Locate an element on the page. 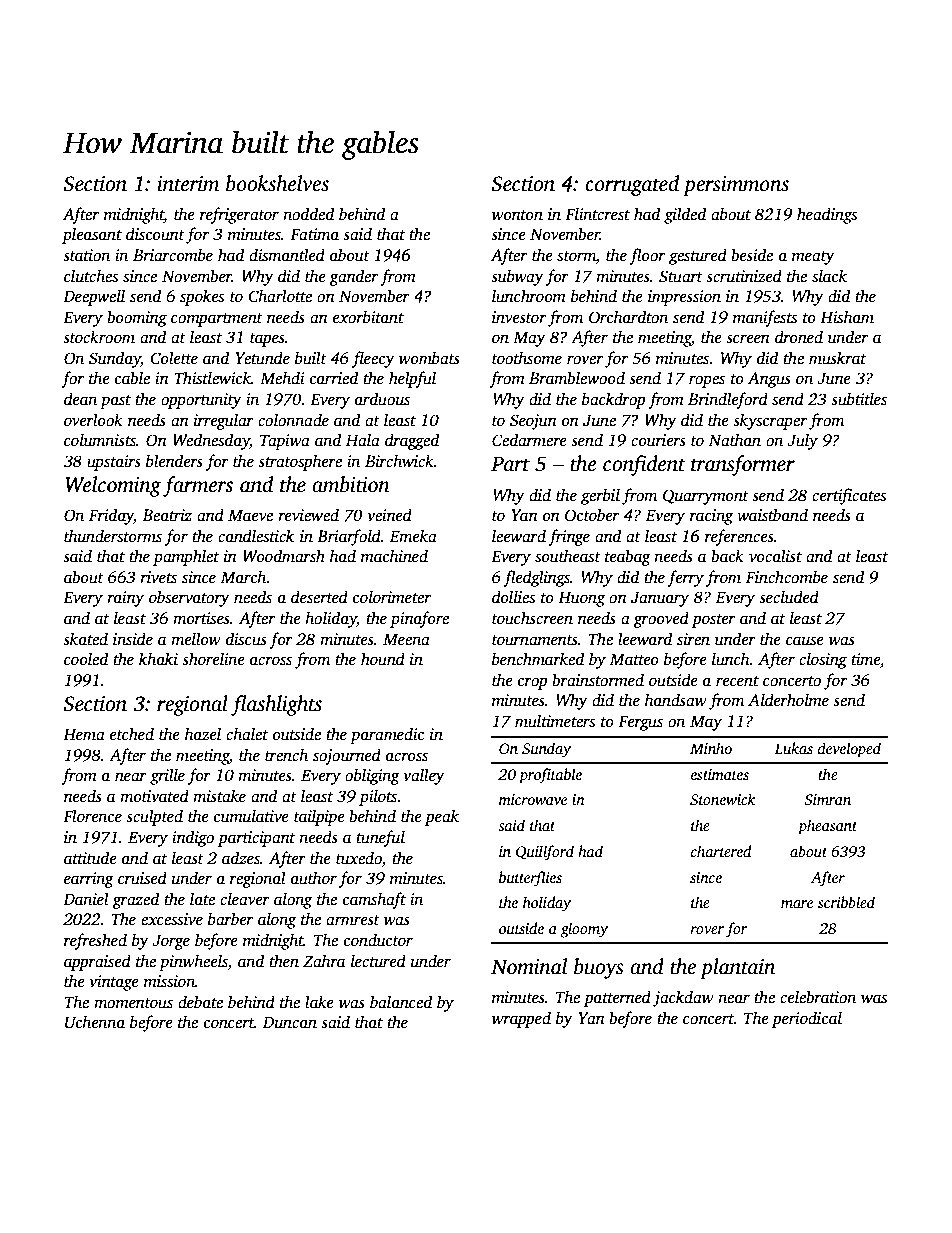  refrigerator is located at coordinates (239, 215).
